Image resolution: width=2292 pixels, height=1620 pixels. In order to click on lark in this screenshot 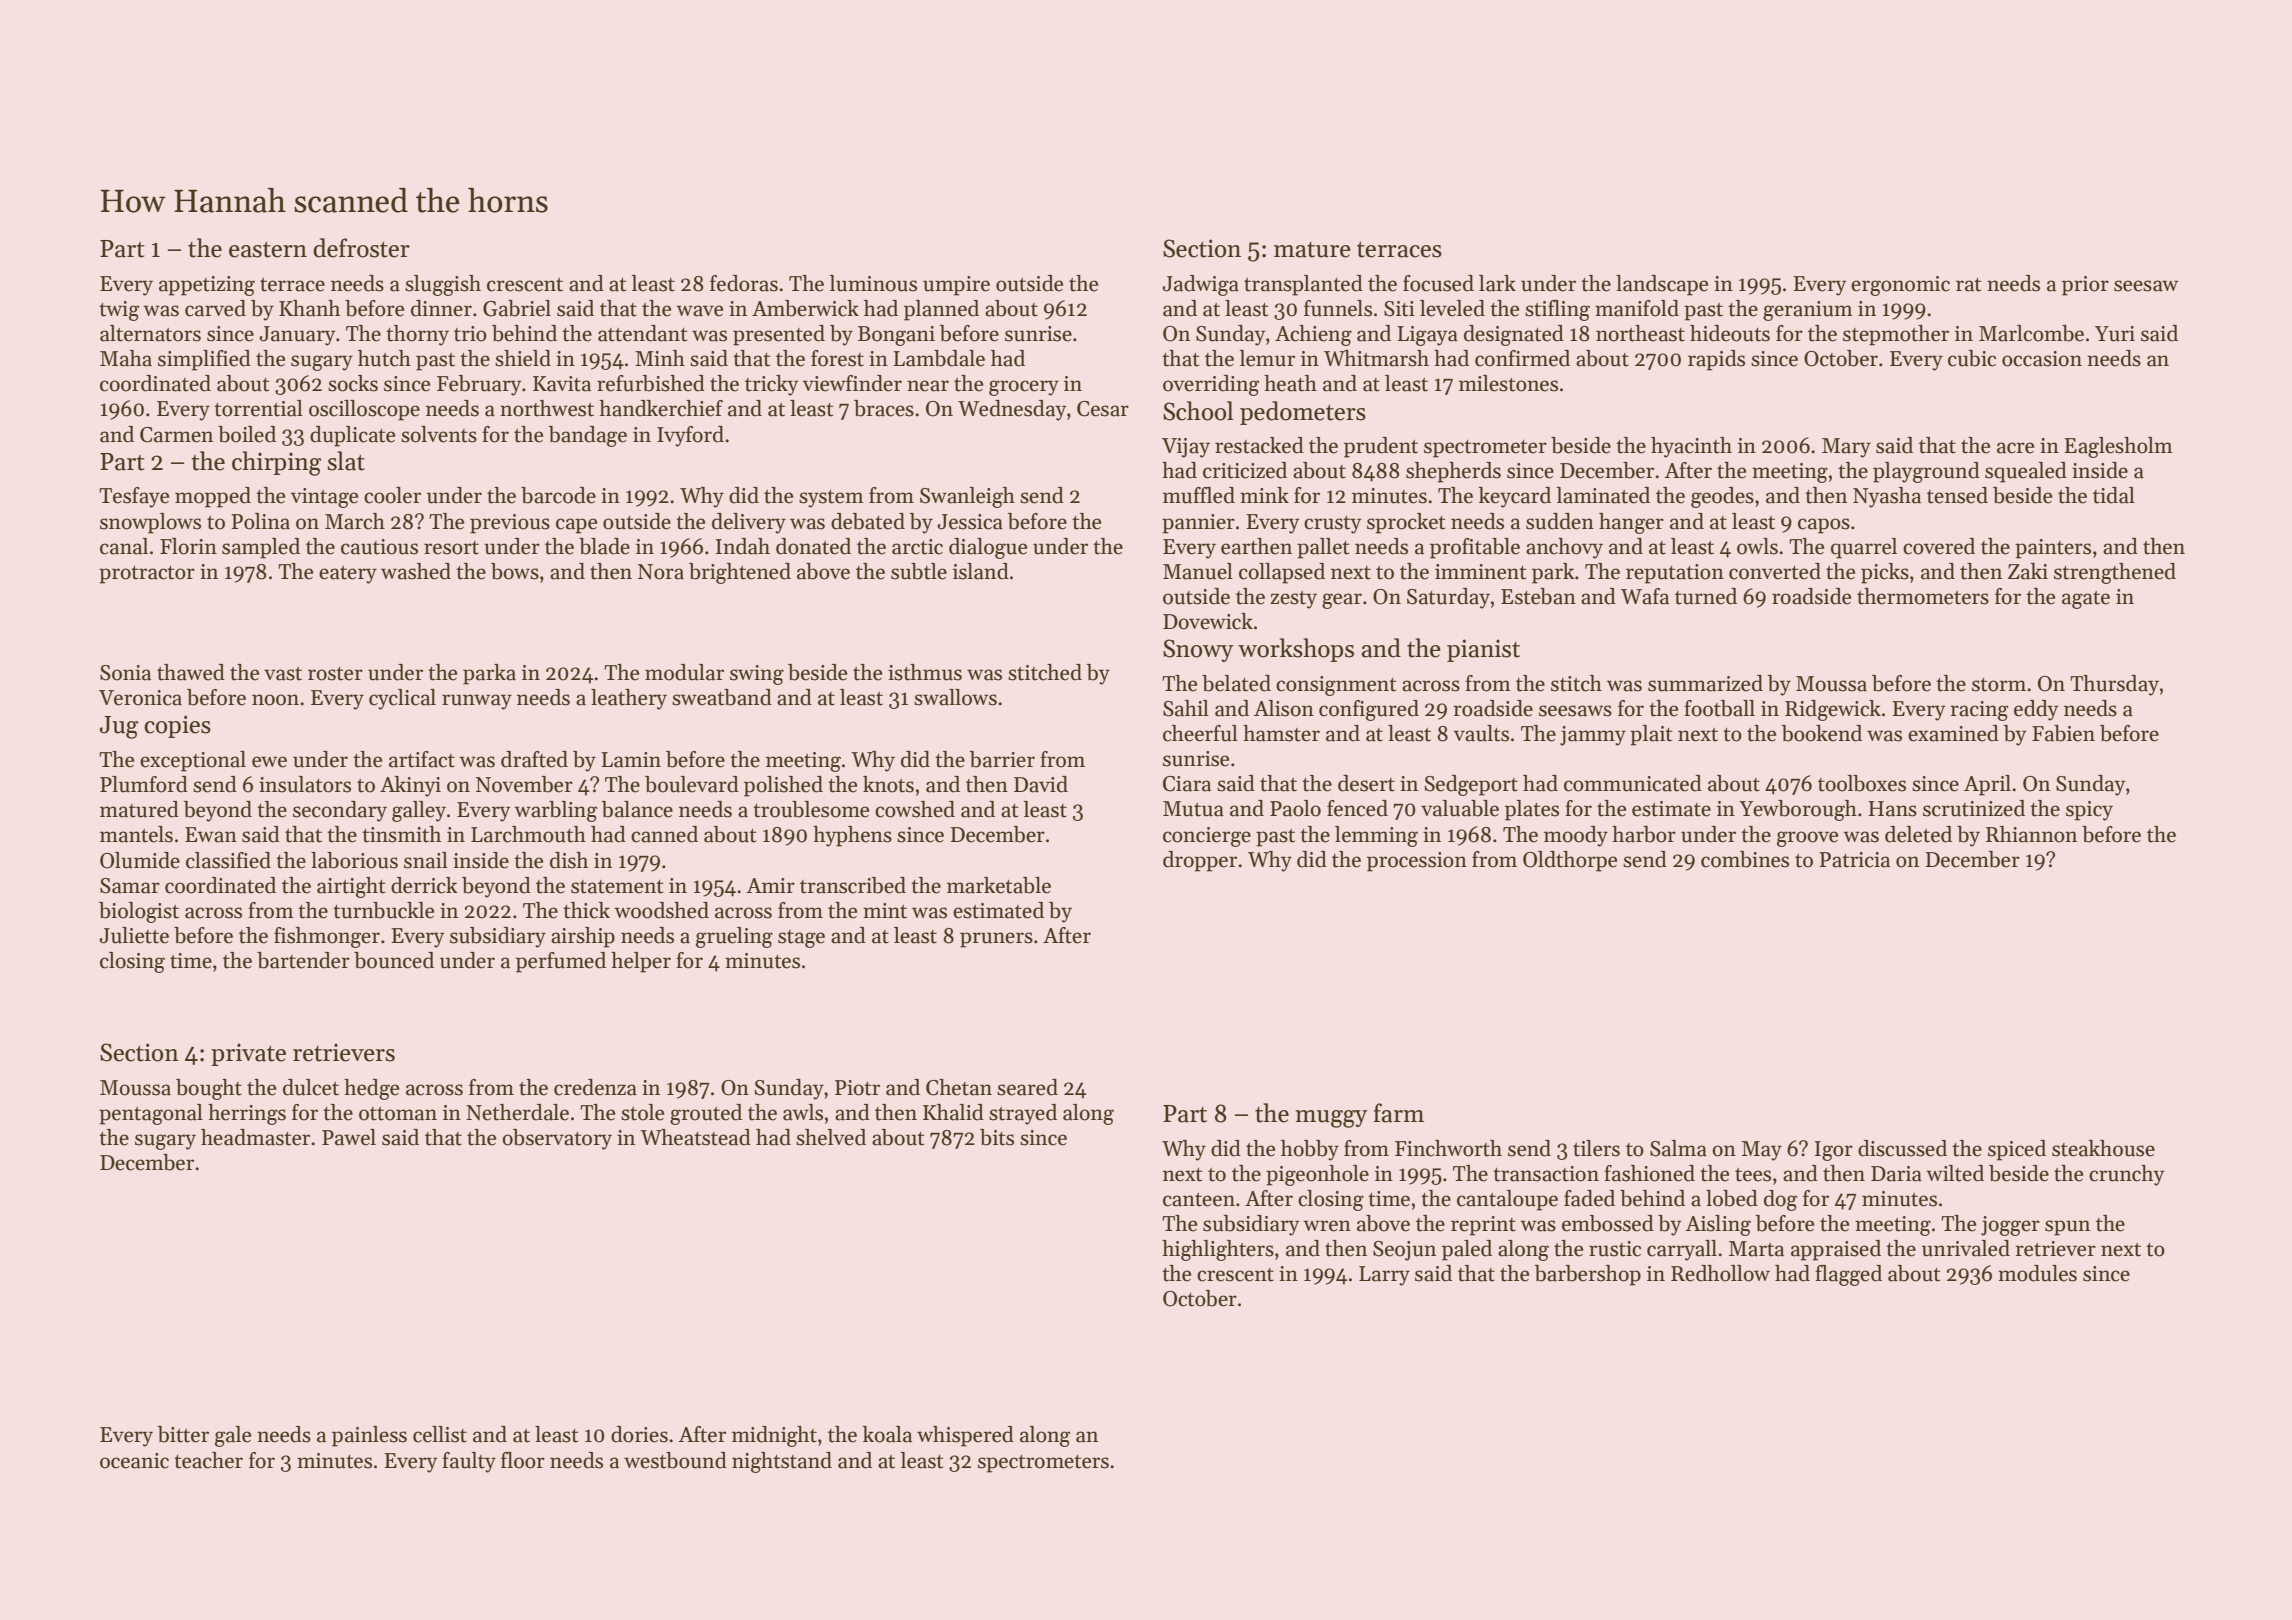, I will do `click(1497, 283)`.
